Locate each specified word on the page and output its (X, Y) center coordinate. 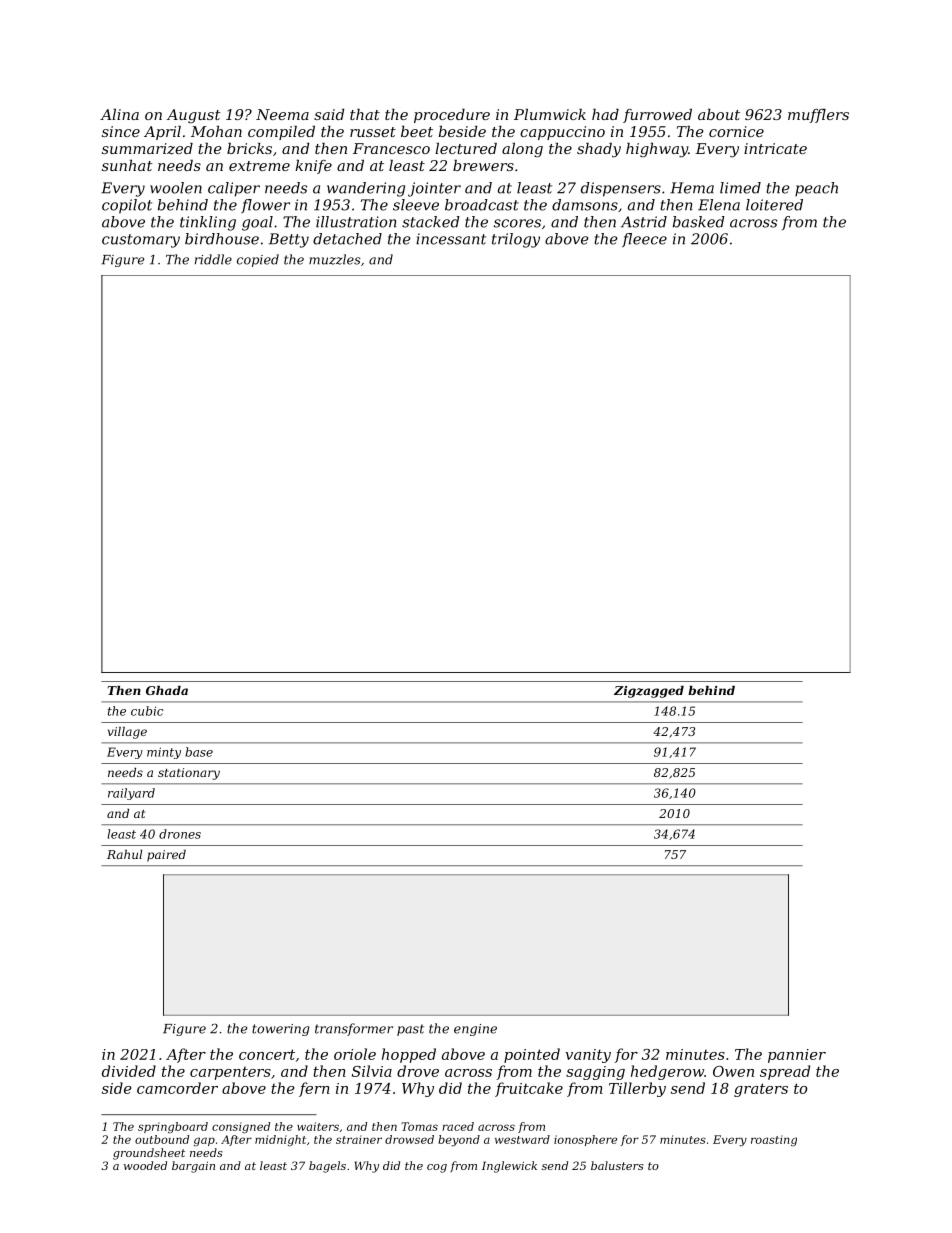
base (199, 752)
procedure (452, 116)
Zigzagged (649, 692)
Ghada (167, 690)
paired (166, 856)
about (719, 114)
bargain (193, 1167)
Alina (119, 114)
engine (475, 1030)
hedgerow (667, 1072)
